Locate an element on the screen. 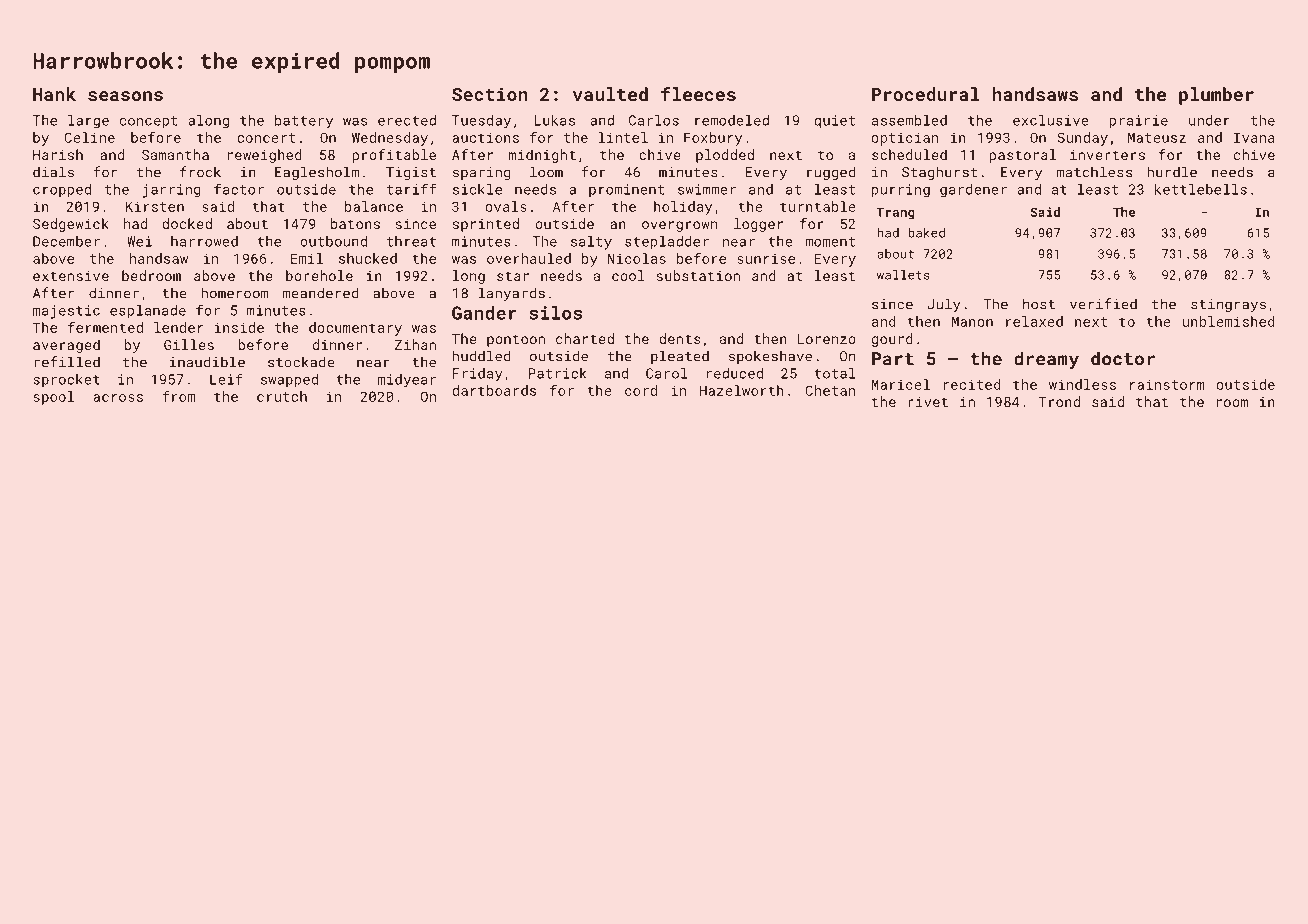  jarring is located at coordinates (172, 191).
